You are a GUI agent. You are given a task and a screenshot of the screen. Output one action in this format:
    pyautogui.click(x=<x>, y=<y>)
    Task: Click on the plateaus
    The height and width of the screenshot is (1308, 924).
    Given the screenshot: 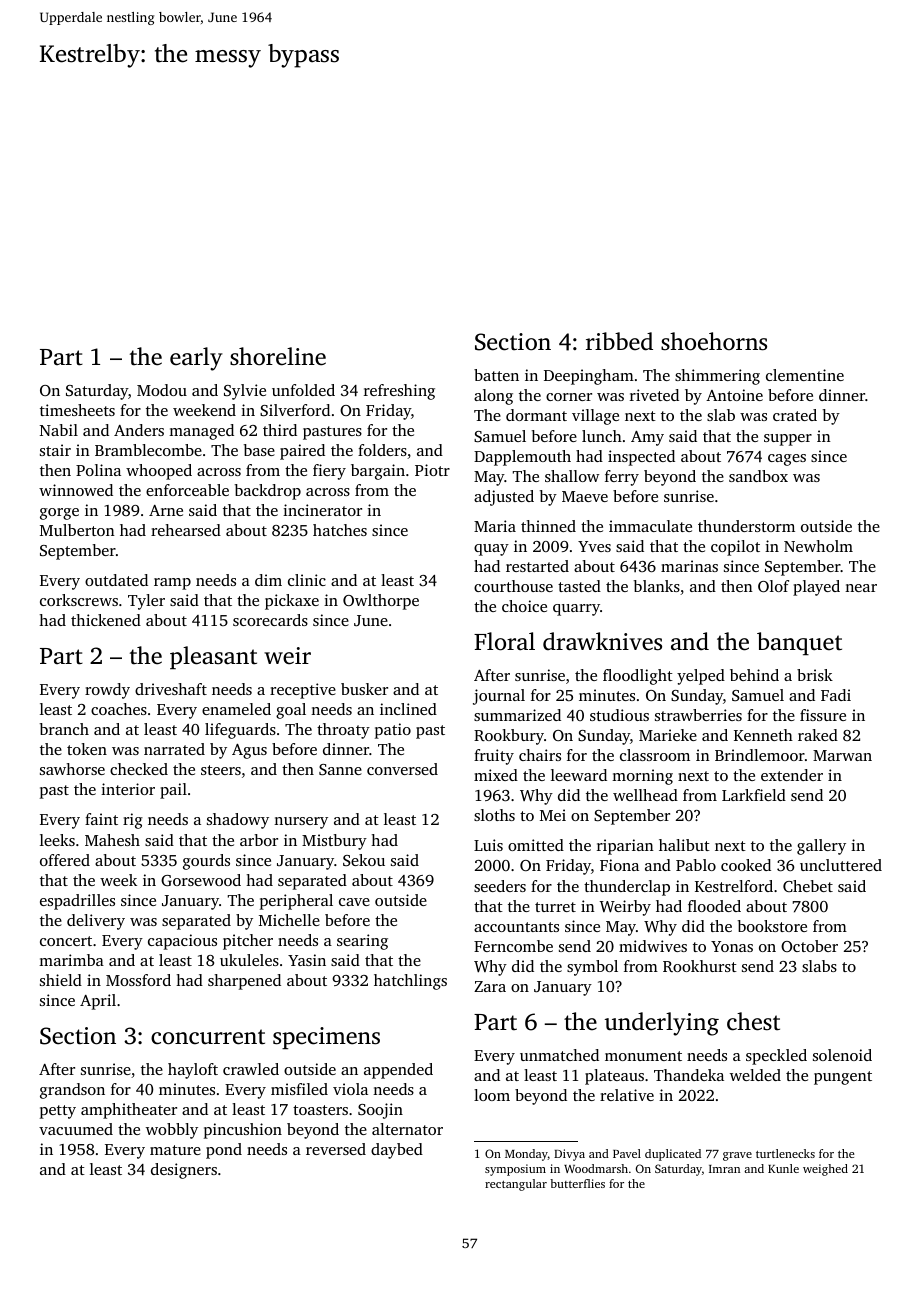 What is the action you would take?
    pyautogui.click(x=614, y=1077)
